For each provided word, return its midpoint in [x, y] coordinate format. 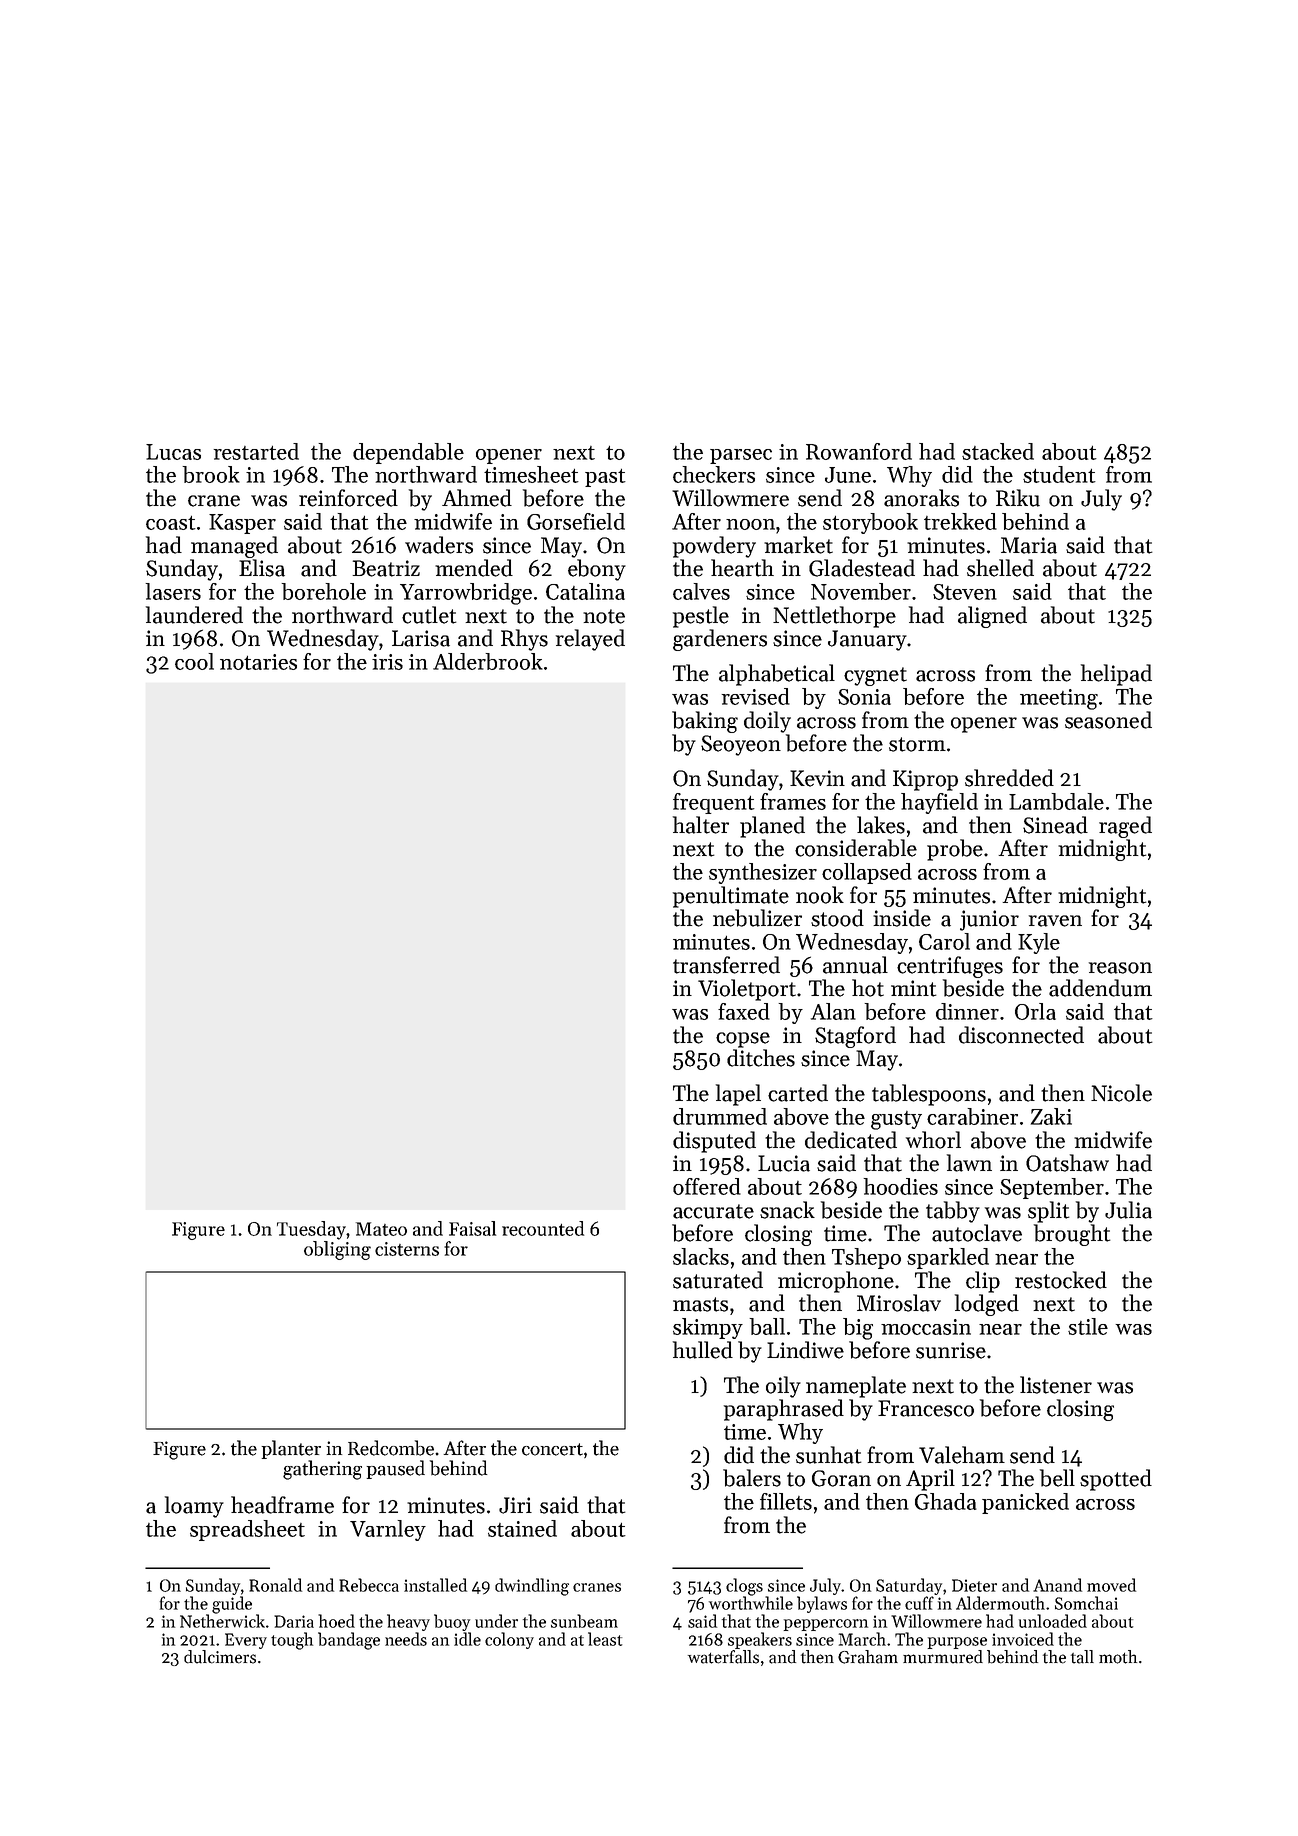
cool [194, 661]
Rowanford [859, 451]
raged [1125, 827]
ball [767, 1326]
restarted [256, 451]
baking [705, 722]
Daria [294, 1621]
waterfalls [723, 1657]
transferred [726, 965]
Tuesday [311, 1230]
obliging [337, 1250]
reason [1120, 968]
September [1052, 1188]
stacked [998, 451]
